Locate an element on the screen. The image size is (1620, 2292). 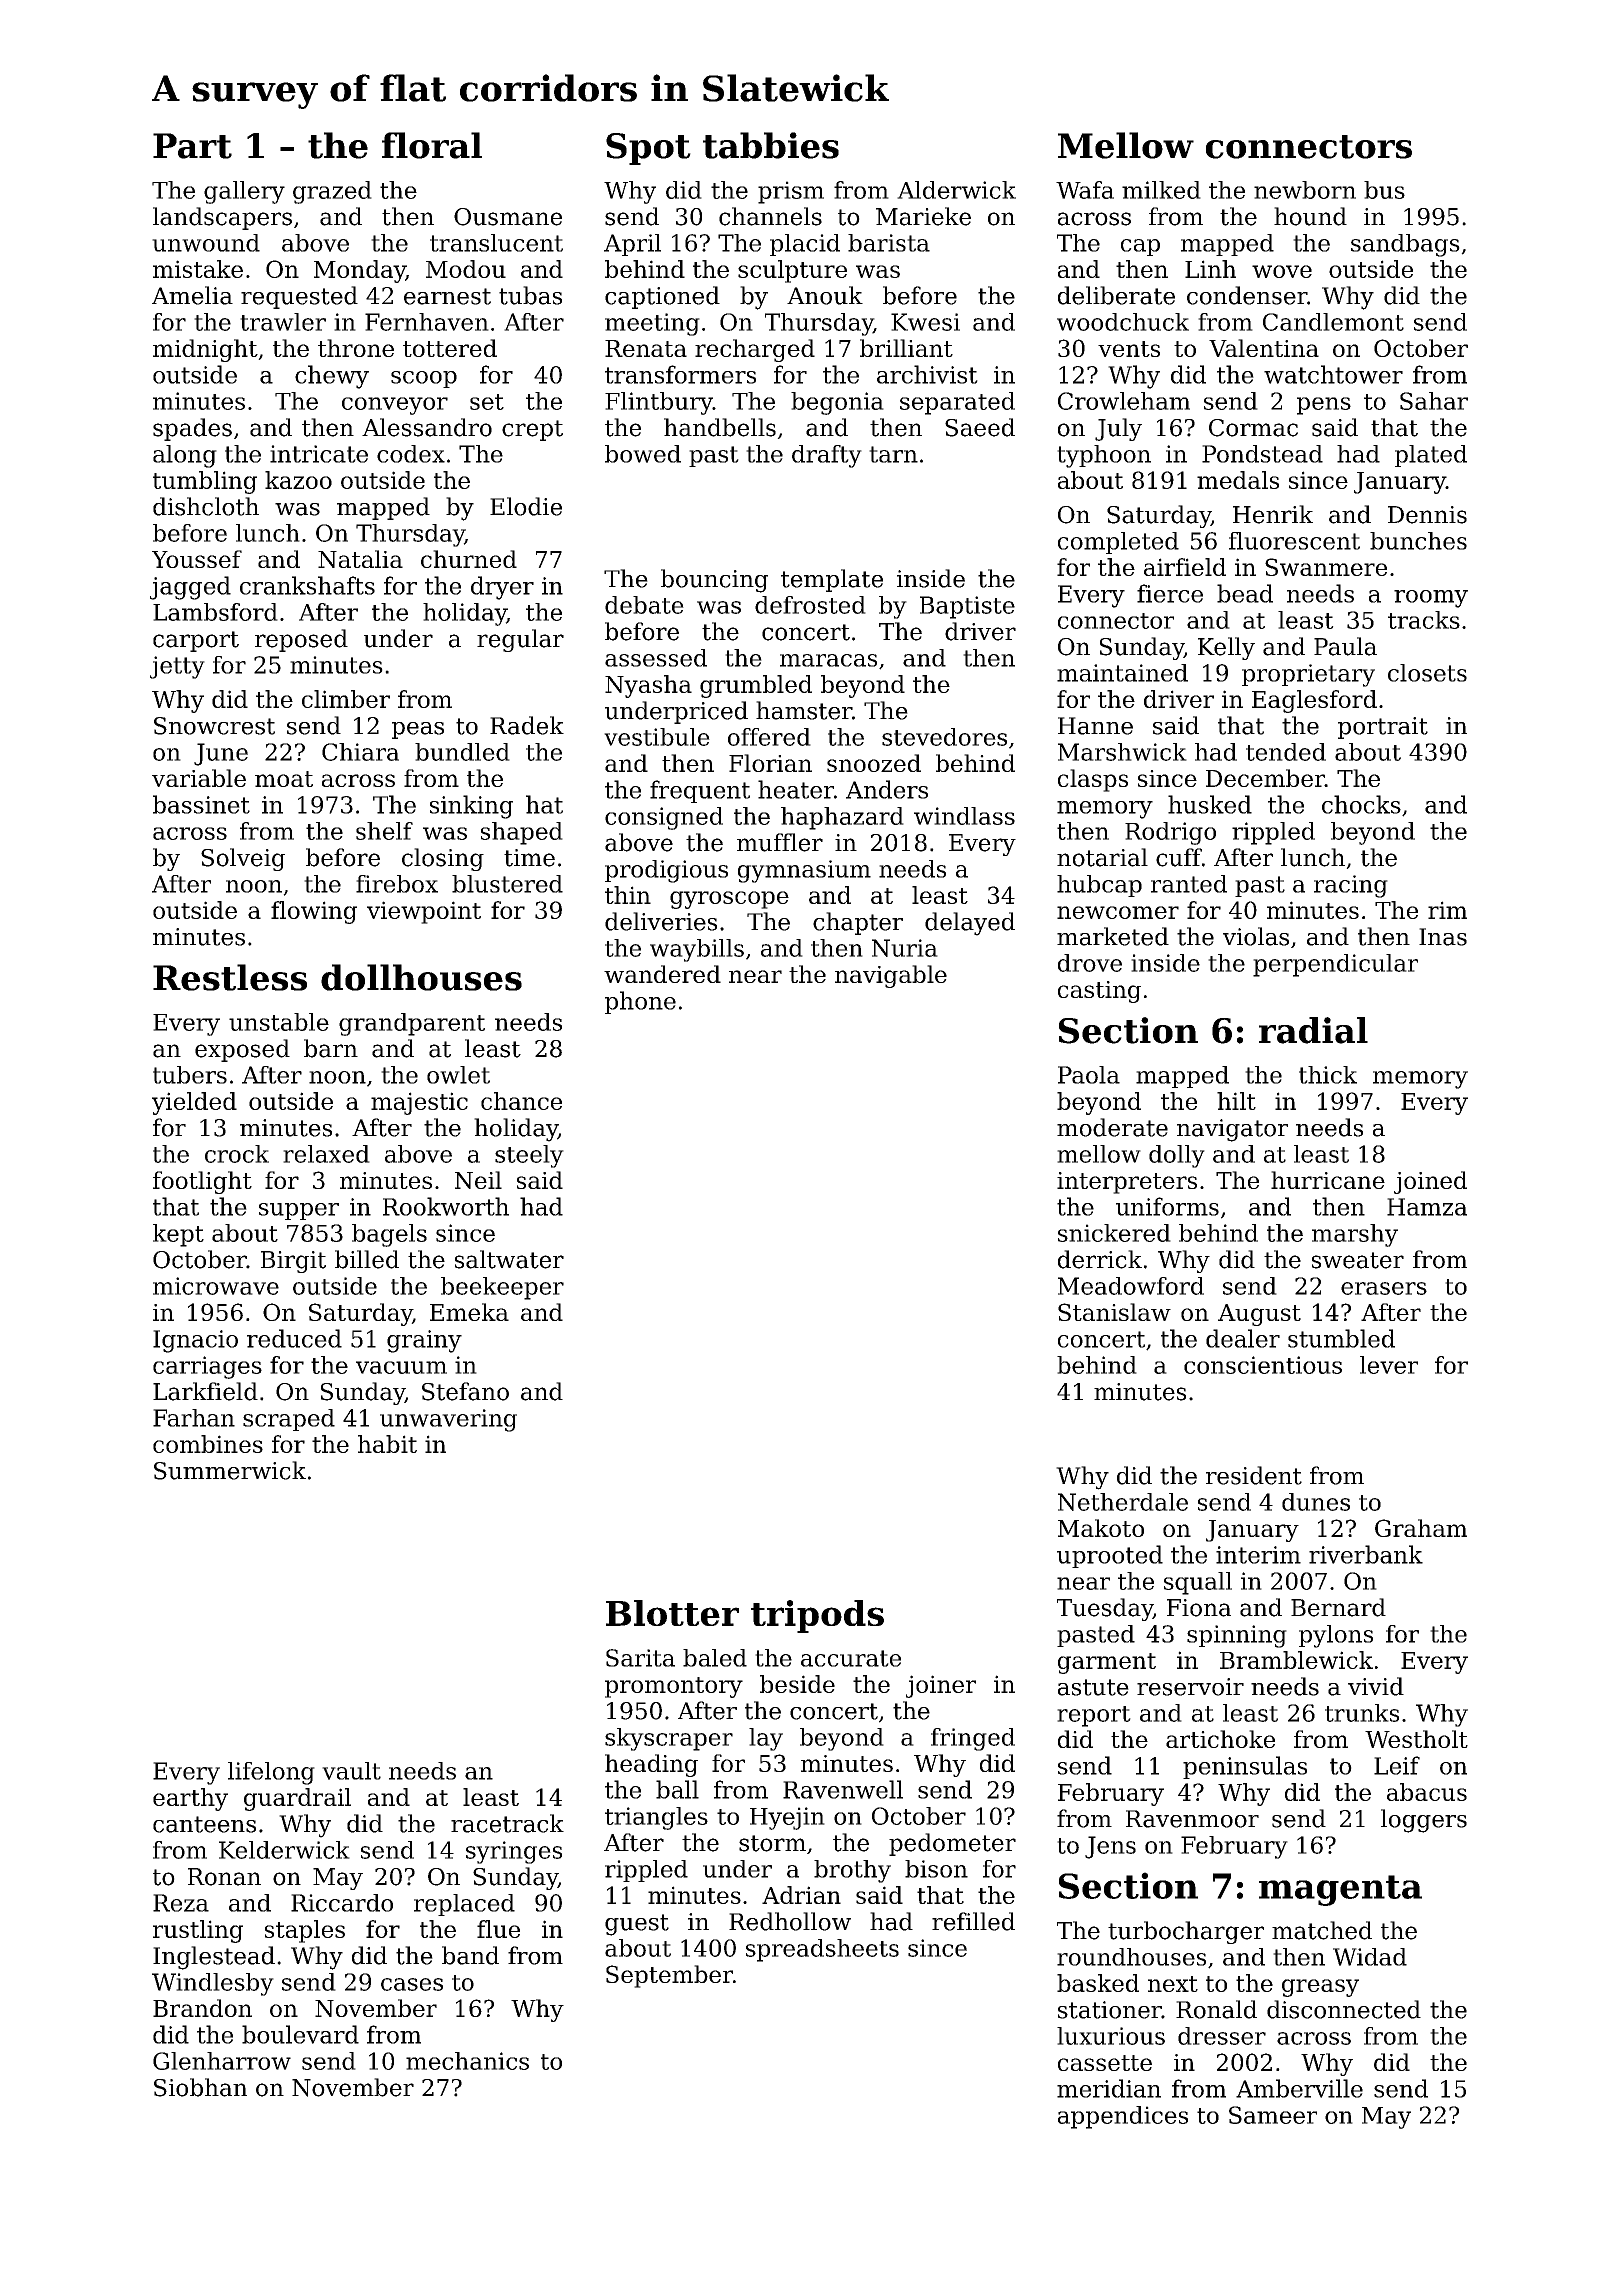
notarial is located at coordinates (1102, 857).
